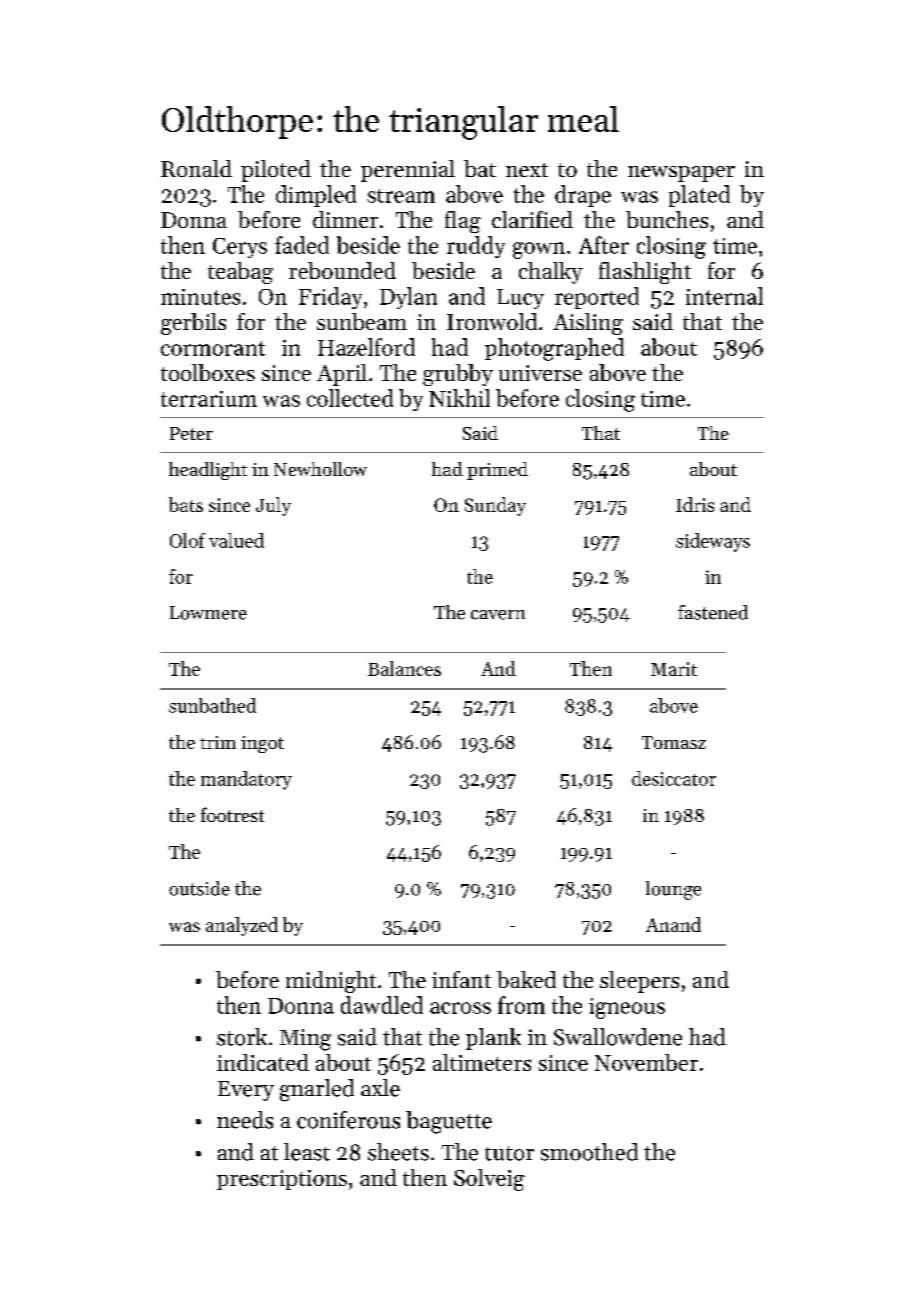  Describe the element at coordinates (273, 506) in the screenshot. I see `July` at that location.
